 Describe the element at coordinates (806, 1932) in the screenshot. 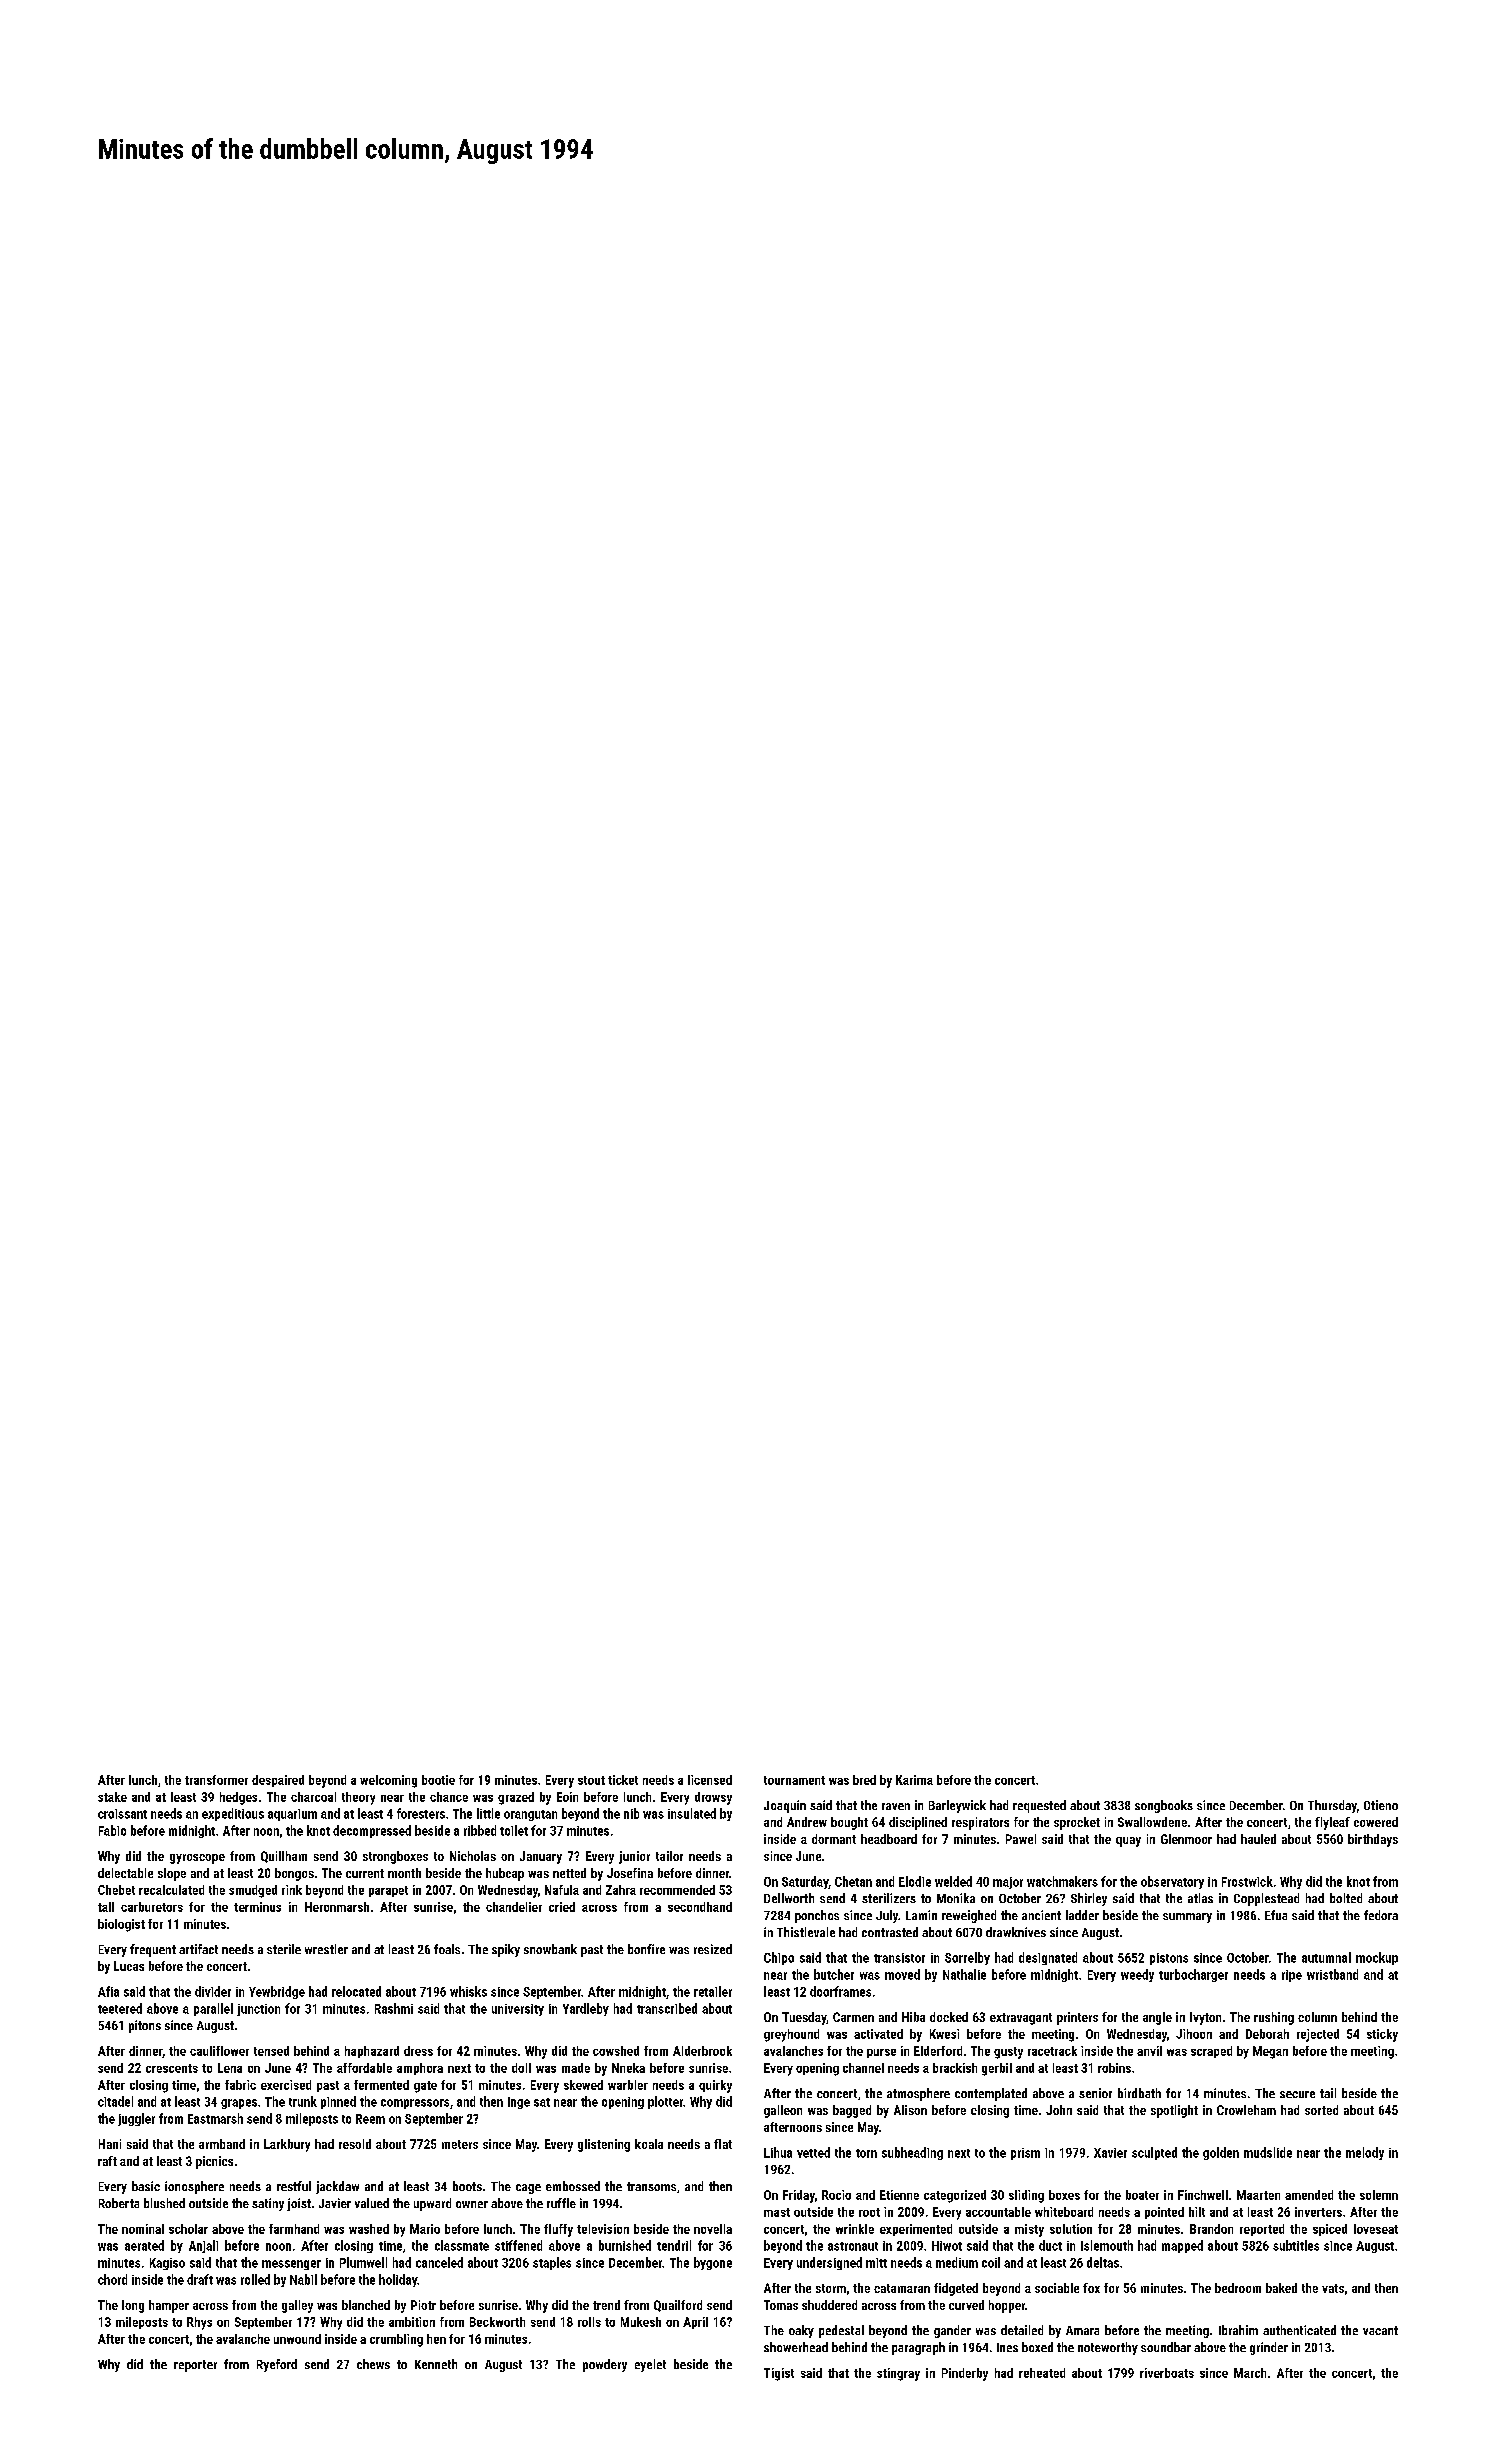

I see `Thistlevale` at that location.
